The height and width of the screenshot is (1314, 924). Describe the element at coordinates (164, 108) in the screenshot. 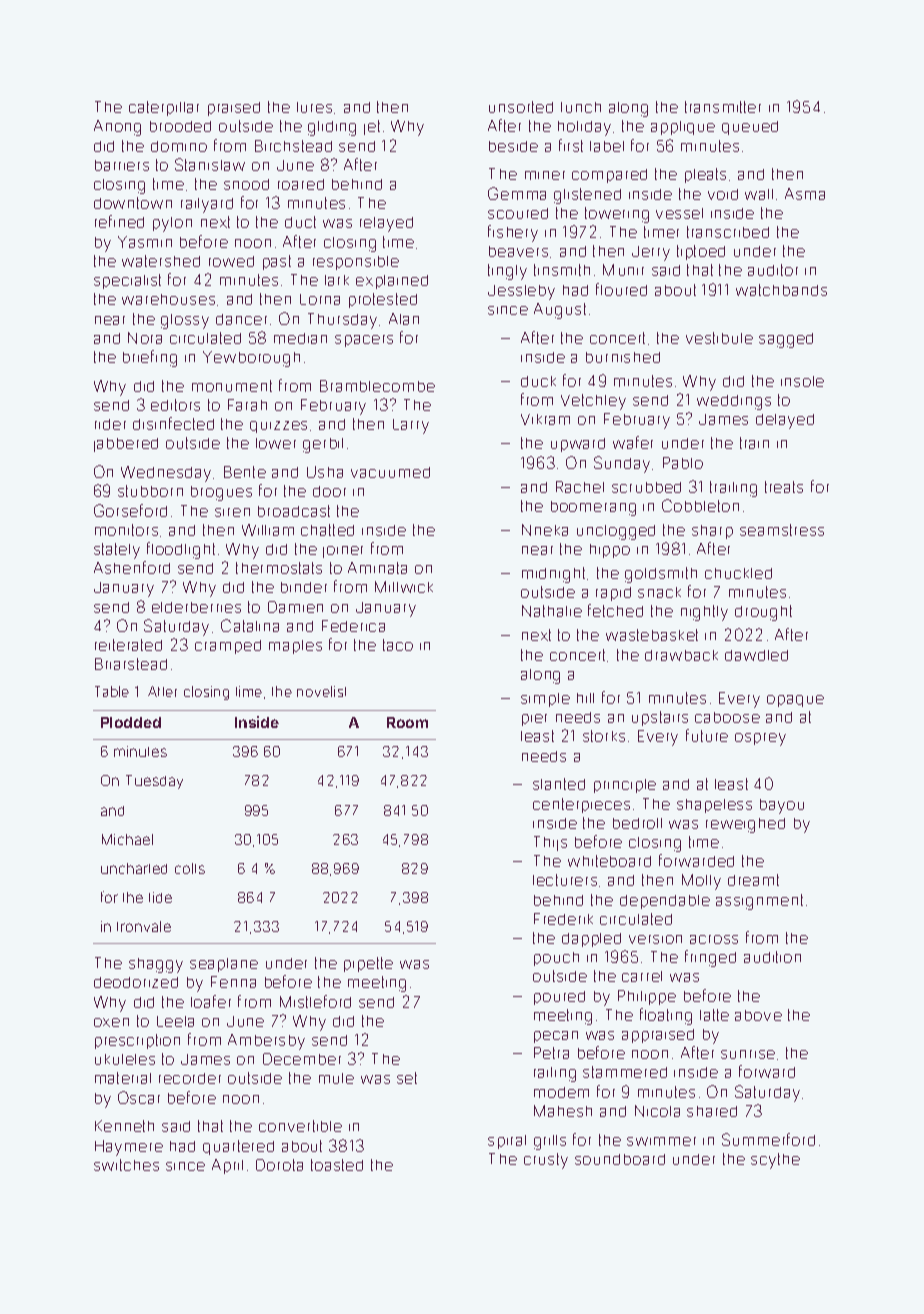

I see `caterpillar` at that location.
